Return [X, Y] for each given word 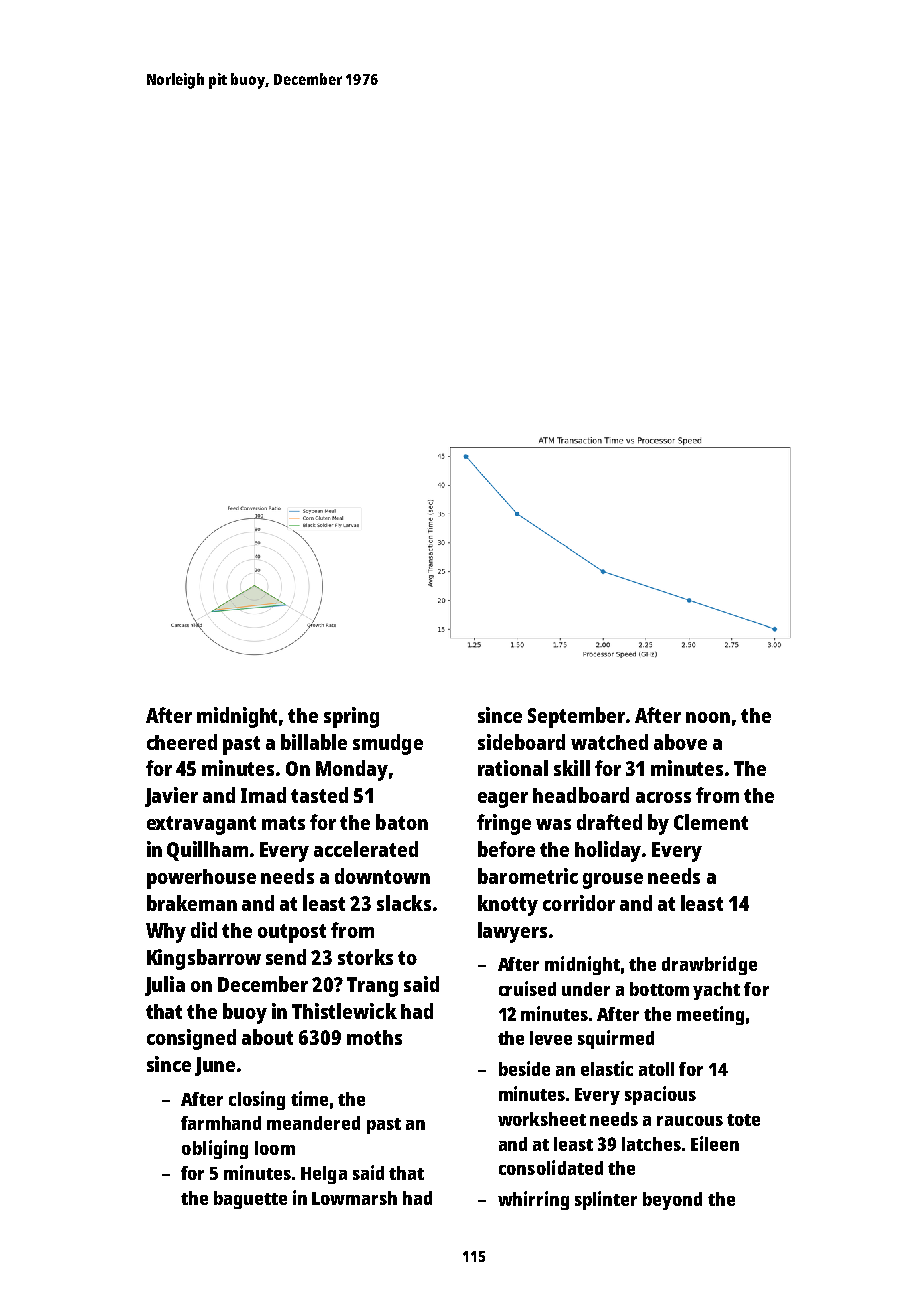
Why [166, 933]
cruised [527, 988]
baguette [250, 1200]
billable [314, 742]
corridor [579, 903]
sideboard [521, 742]
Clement [711, 822]
